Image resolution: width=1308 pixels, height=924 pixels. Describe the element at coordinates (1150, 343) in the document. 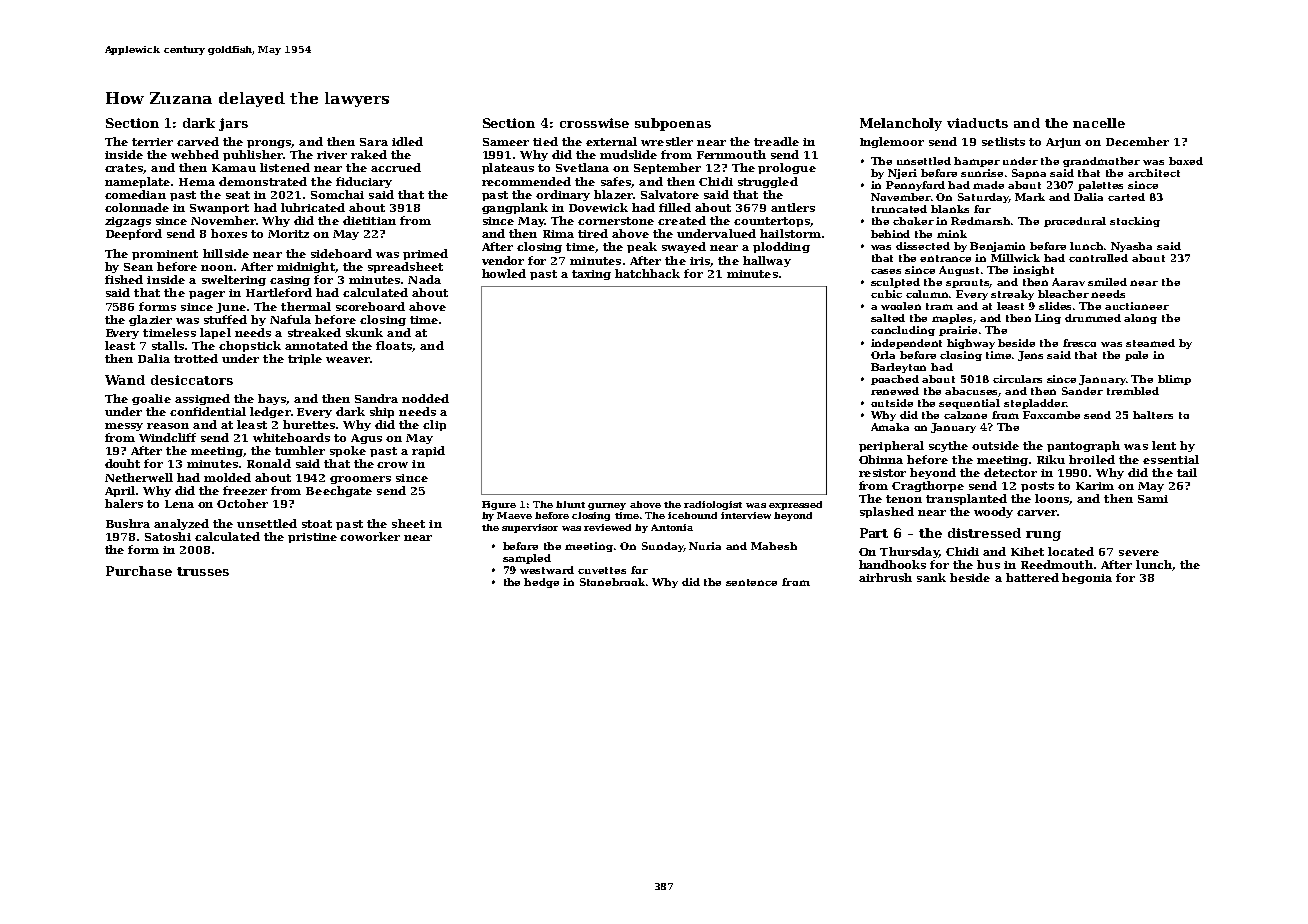

I see `steamed` at that location.
